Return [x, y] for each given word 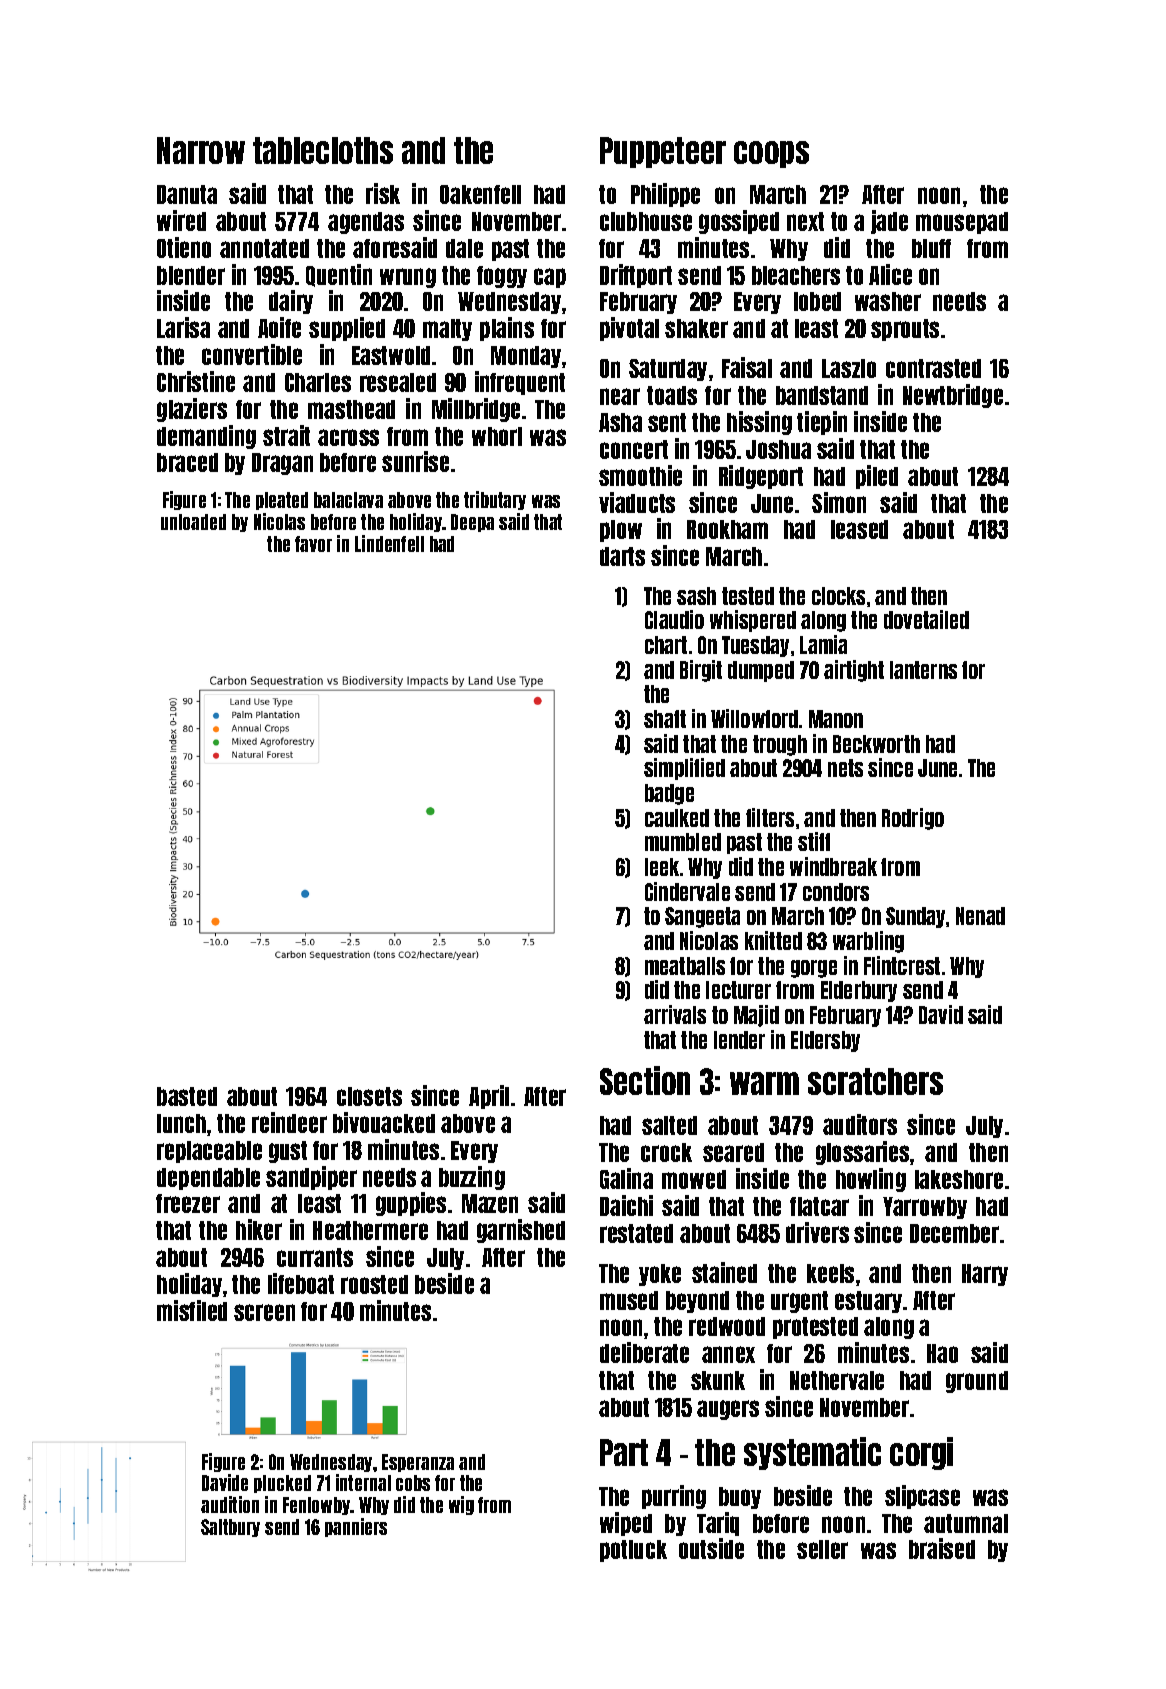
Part [624, 1452]
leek [662, 867]
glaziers [192, 410]
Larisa [183, 327]
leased [859, 529]
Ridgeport [761, 477]
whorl [497, 436]
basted [187, 1096]
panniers [356, 1527]
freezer [188, 1203]
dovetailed [926, 619]
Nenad [980, 916]
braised [942, 1548]
